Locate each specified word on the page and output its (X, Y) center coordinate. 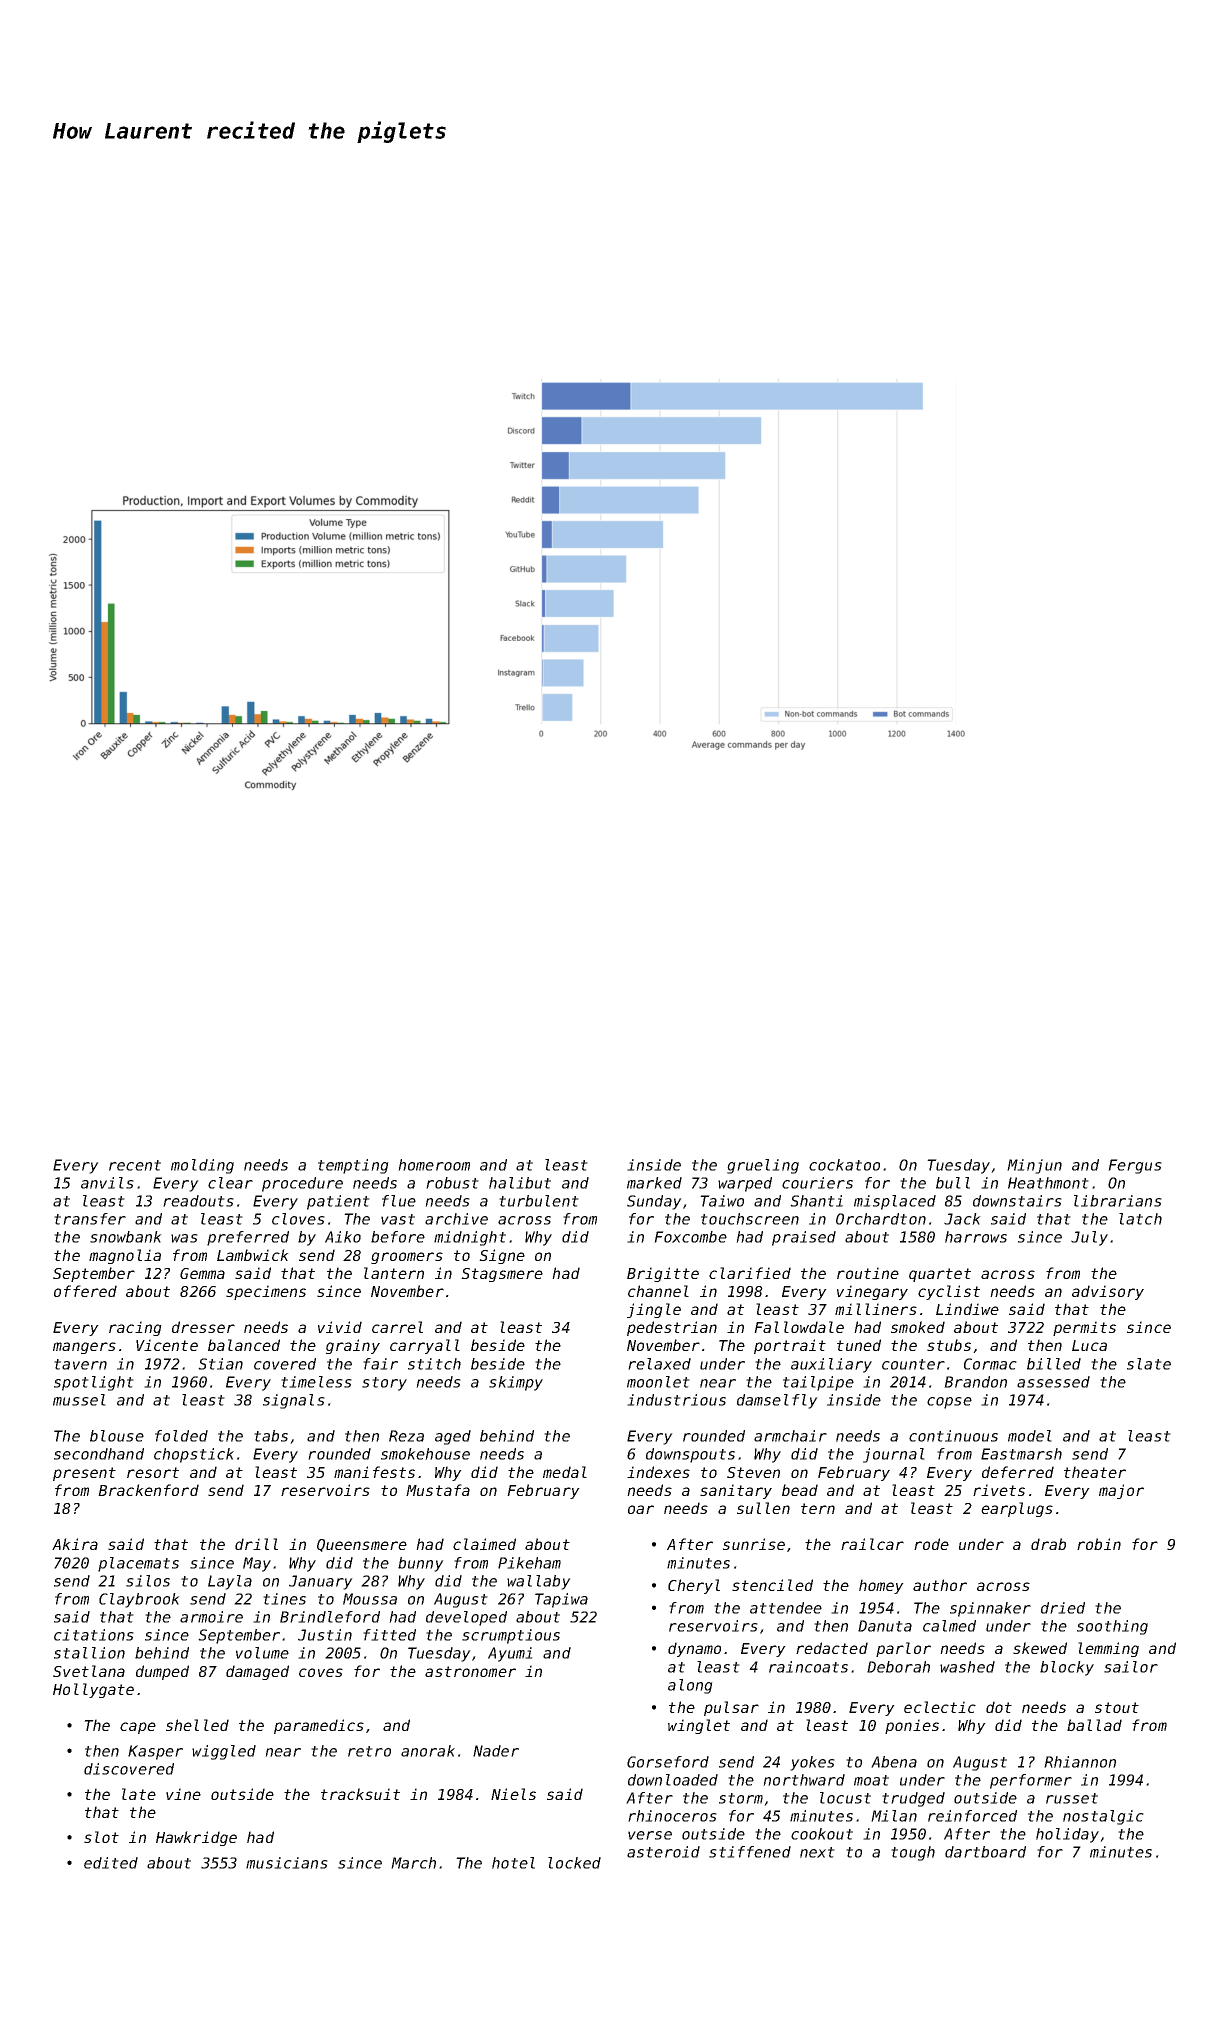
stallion (89, 1653)
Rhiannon (1080, 1762)
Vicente (167, 1345)
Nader (496, 1751)
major (1121, 1491)
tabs (271, 1436)
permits (1084, 1328)
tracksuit (360, 1794)
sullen (763, 1508)
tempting (353, 1166)
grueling (763, 1166)
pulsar (731, 1708)
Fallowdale (799, 1327)
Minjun (1034, 1166)
